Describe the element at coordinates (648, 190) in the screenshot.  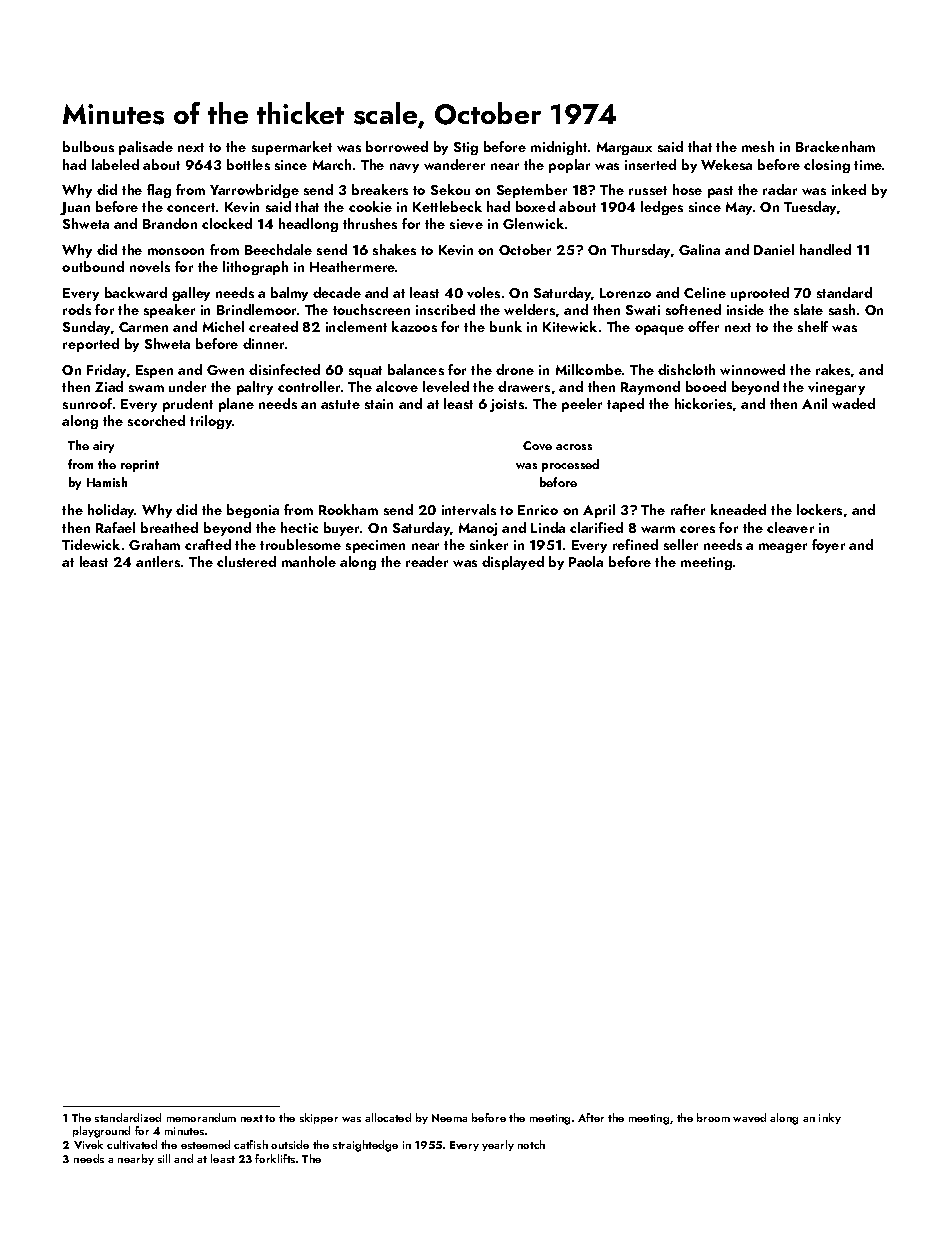
I see `russet` at that location.
